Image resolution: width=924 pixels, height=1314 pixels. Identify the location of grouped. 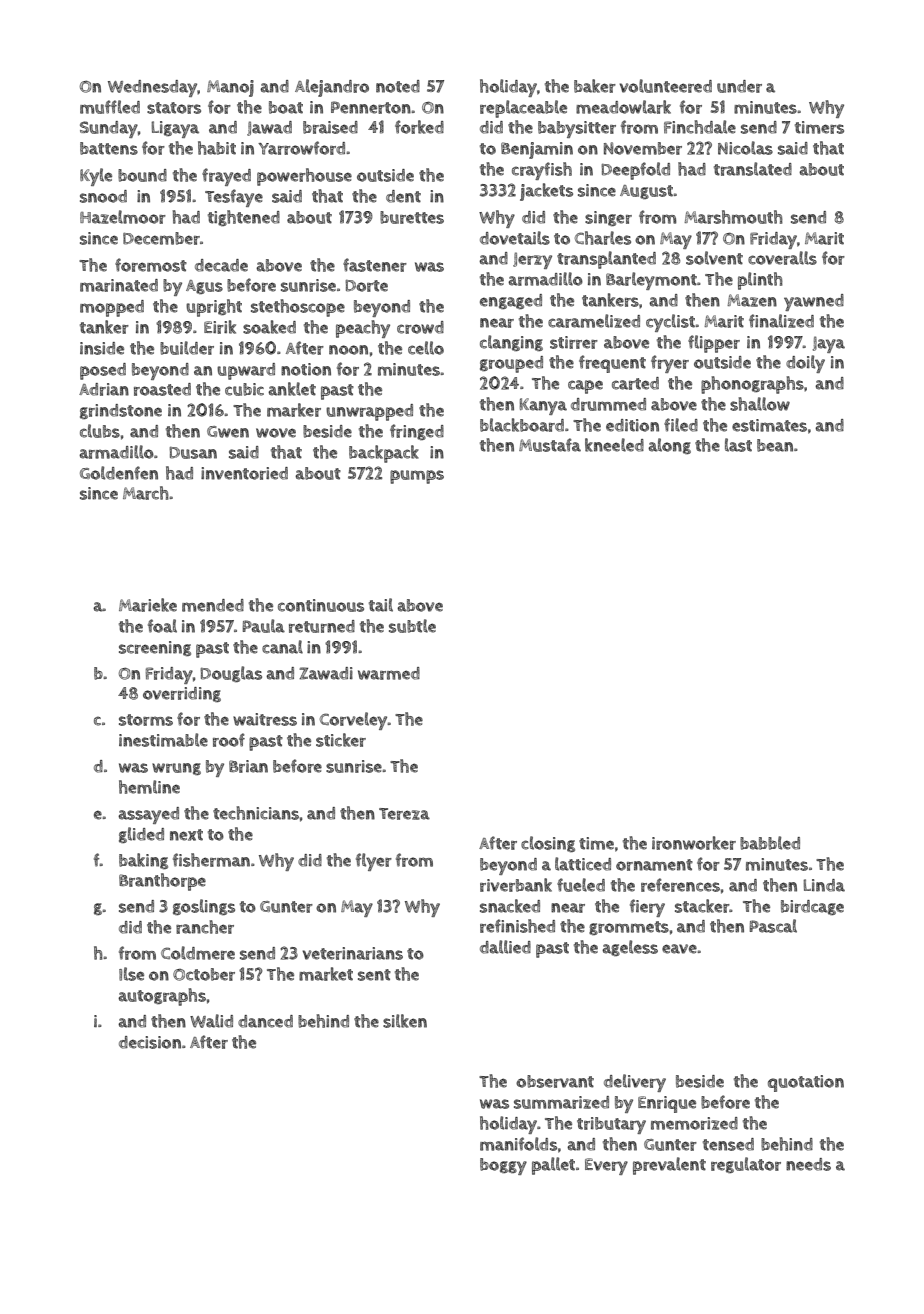
(511, 364).
